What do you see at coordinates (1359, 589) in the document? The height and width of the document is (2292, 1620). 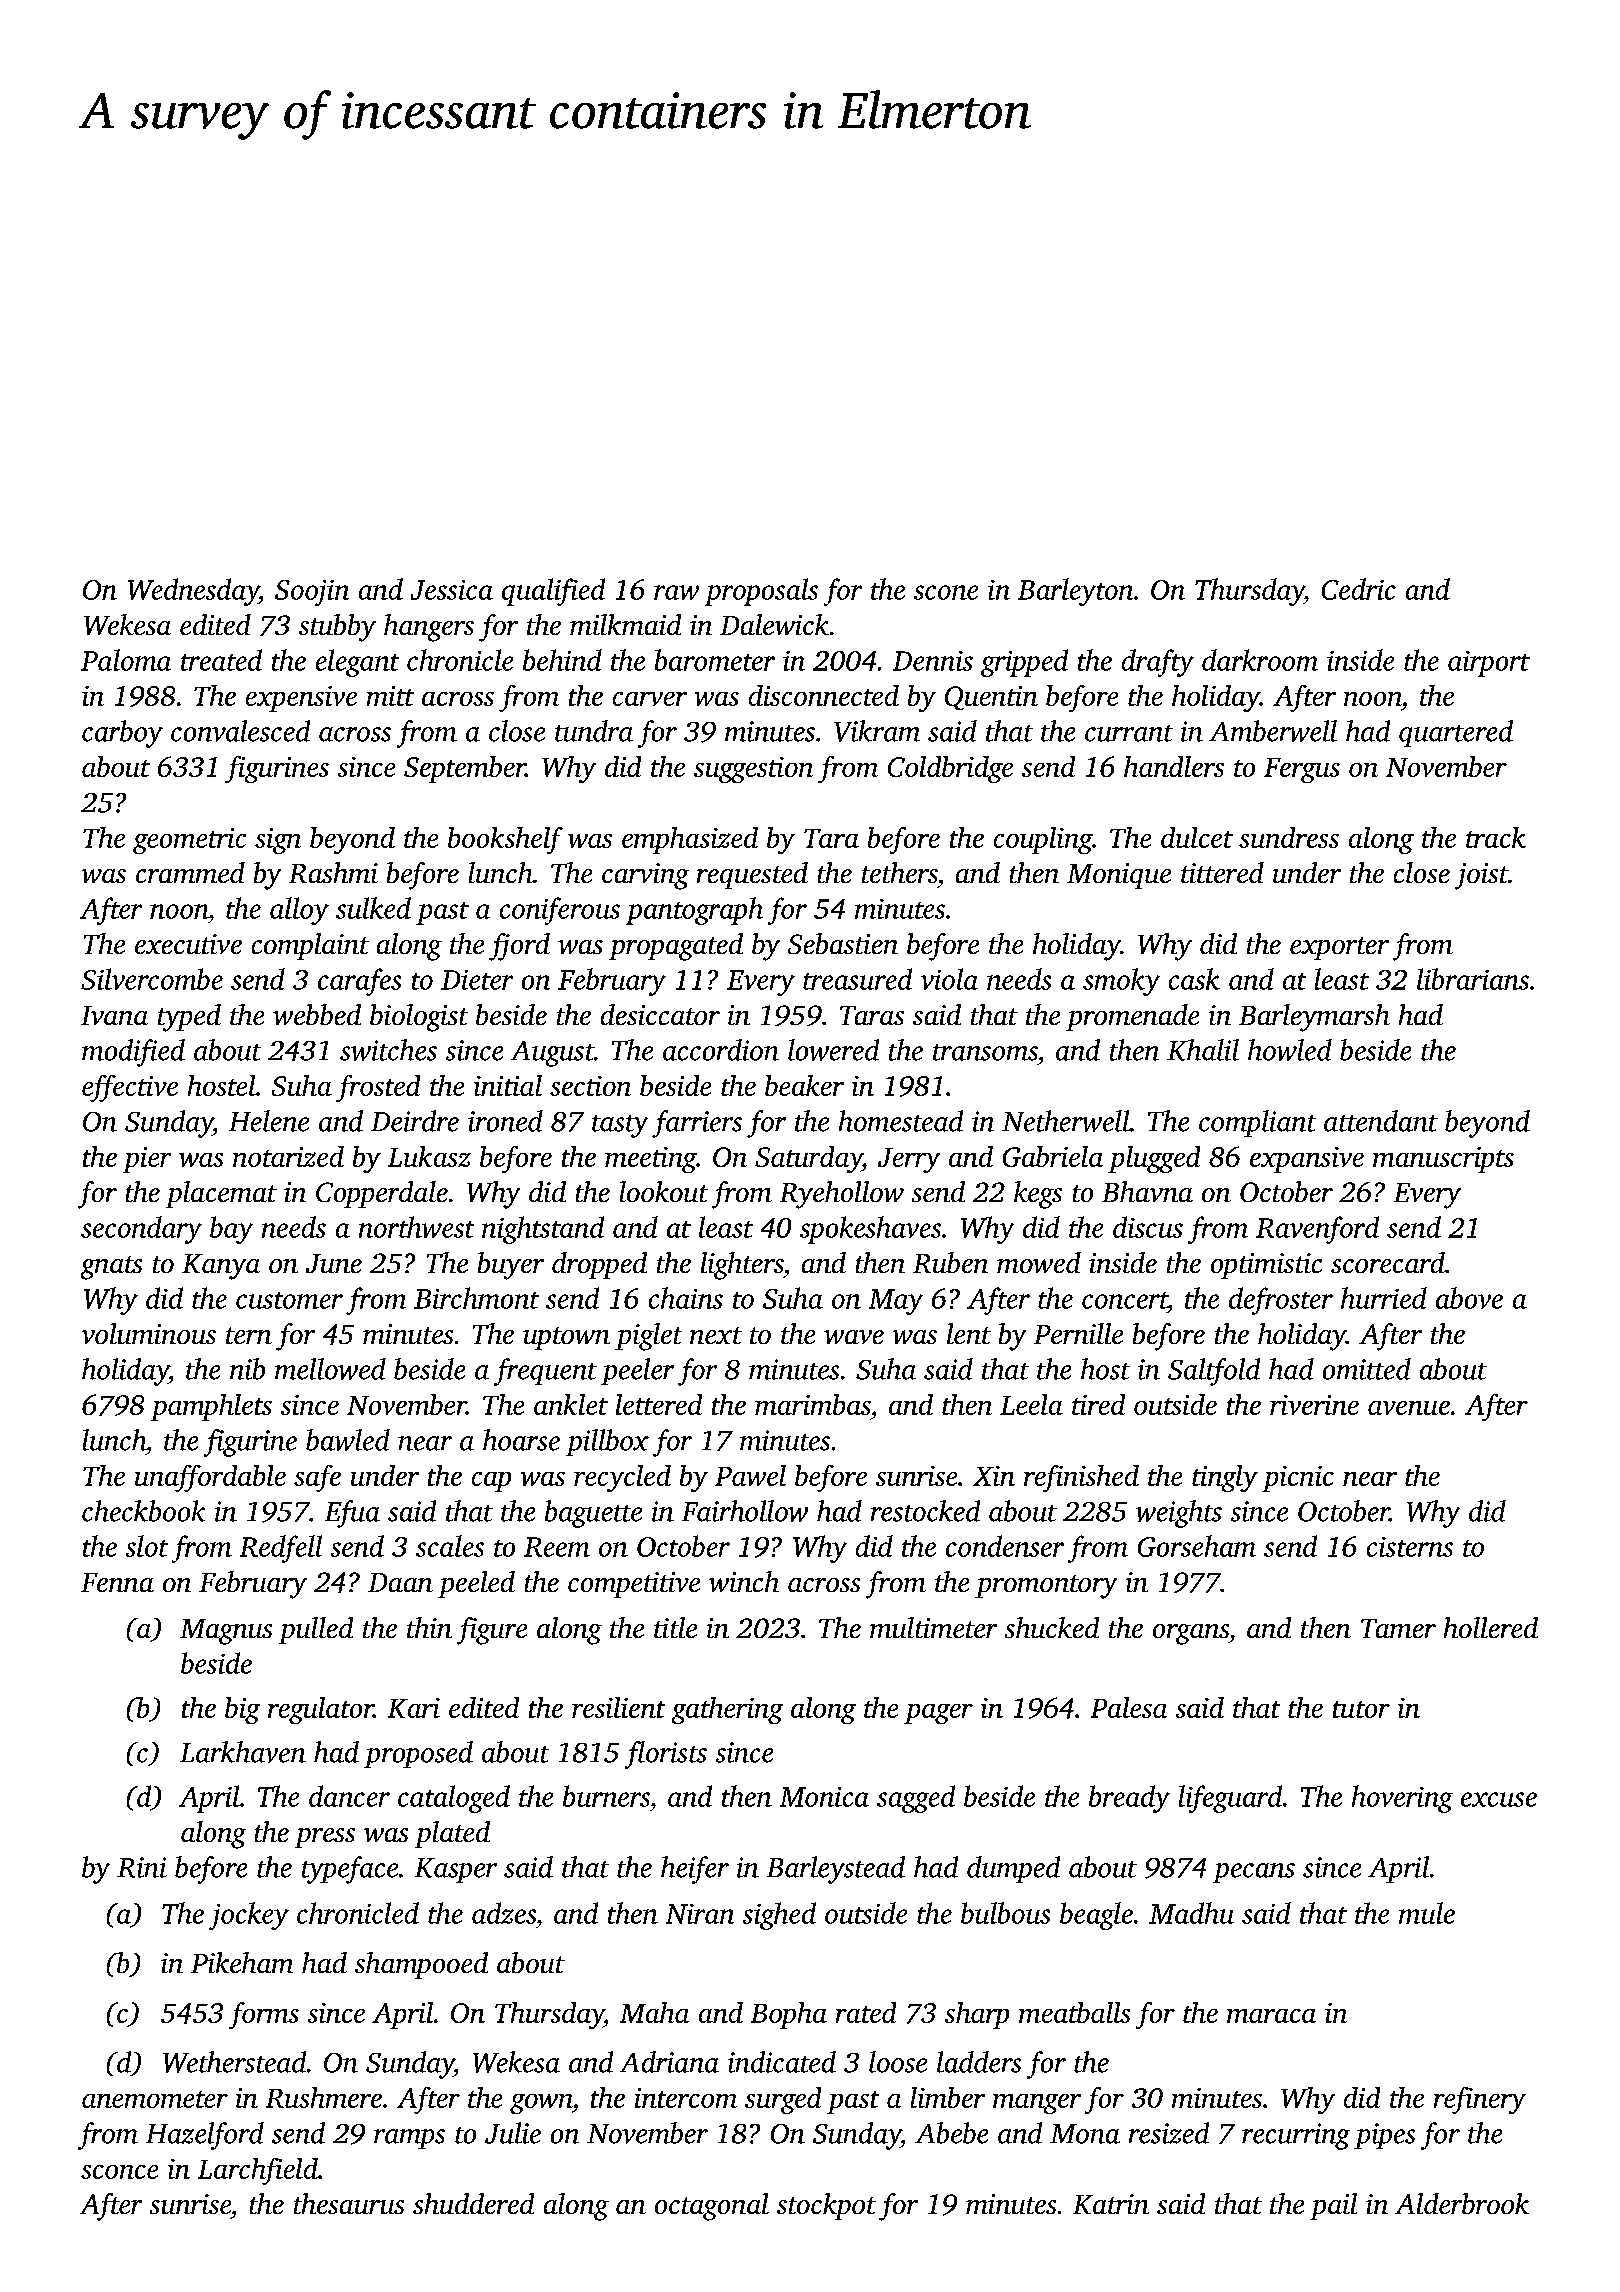 I see `Cedric` at bounding box center [1359, 589].
